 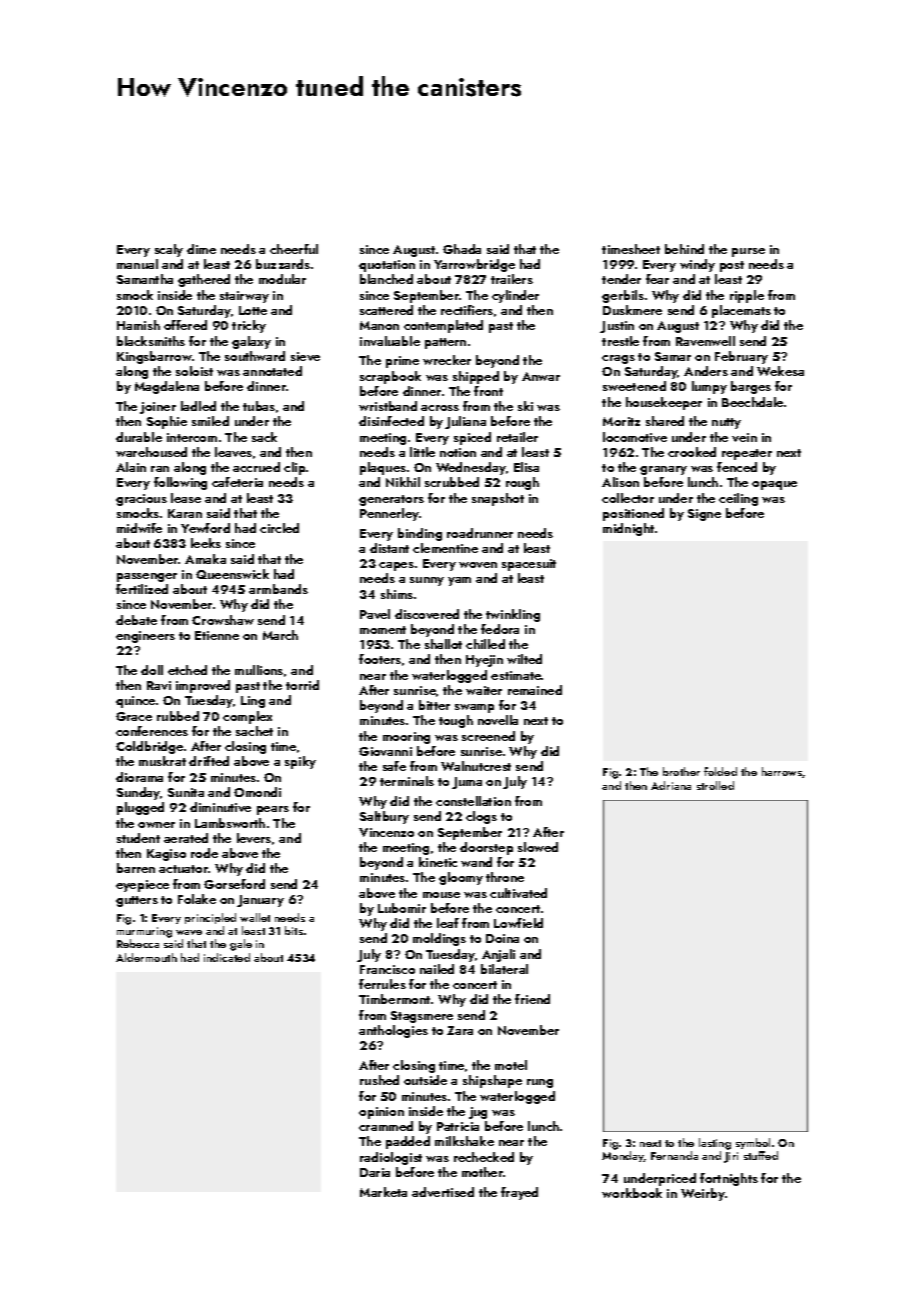 I want to click on midnight, so click(x=628, y=529).
